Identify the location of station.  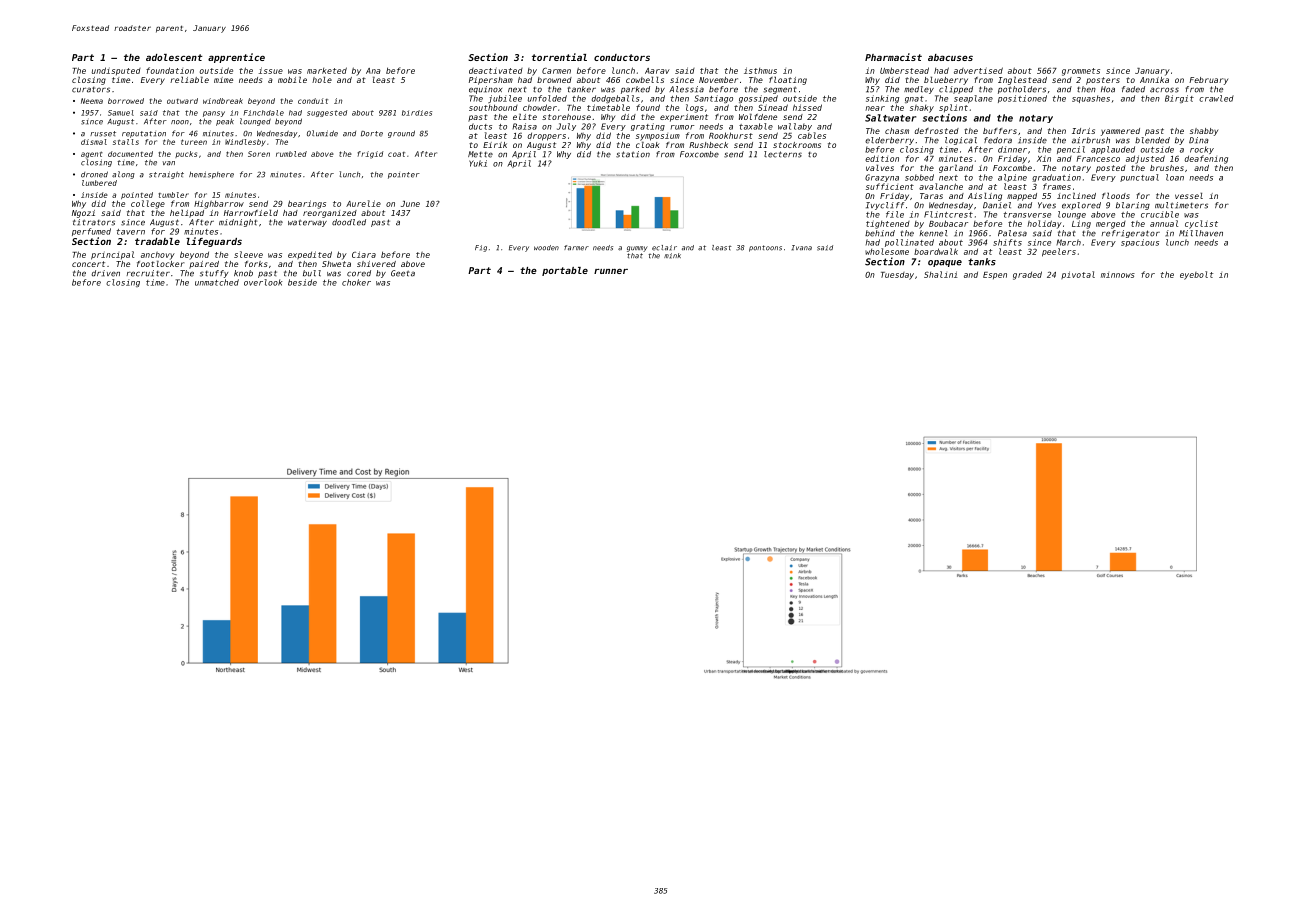
(633, 154).
